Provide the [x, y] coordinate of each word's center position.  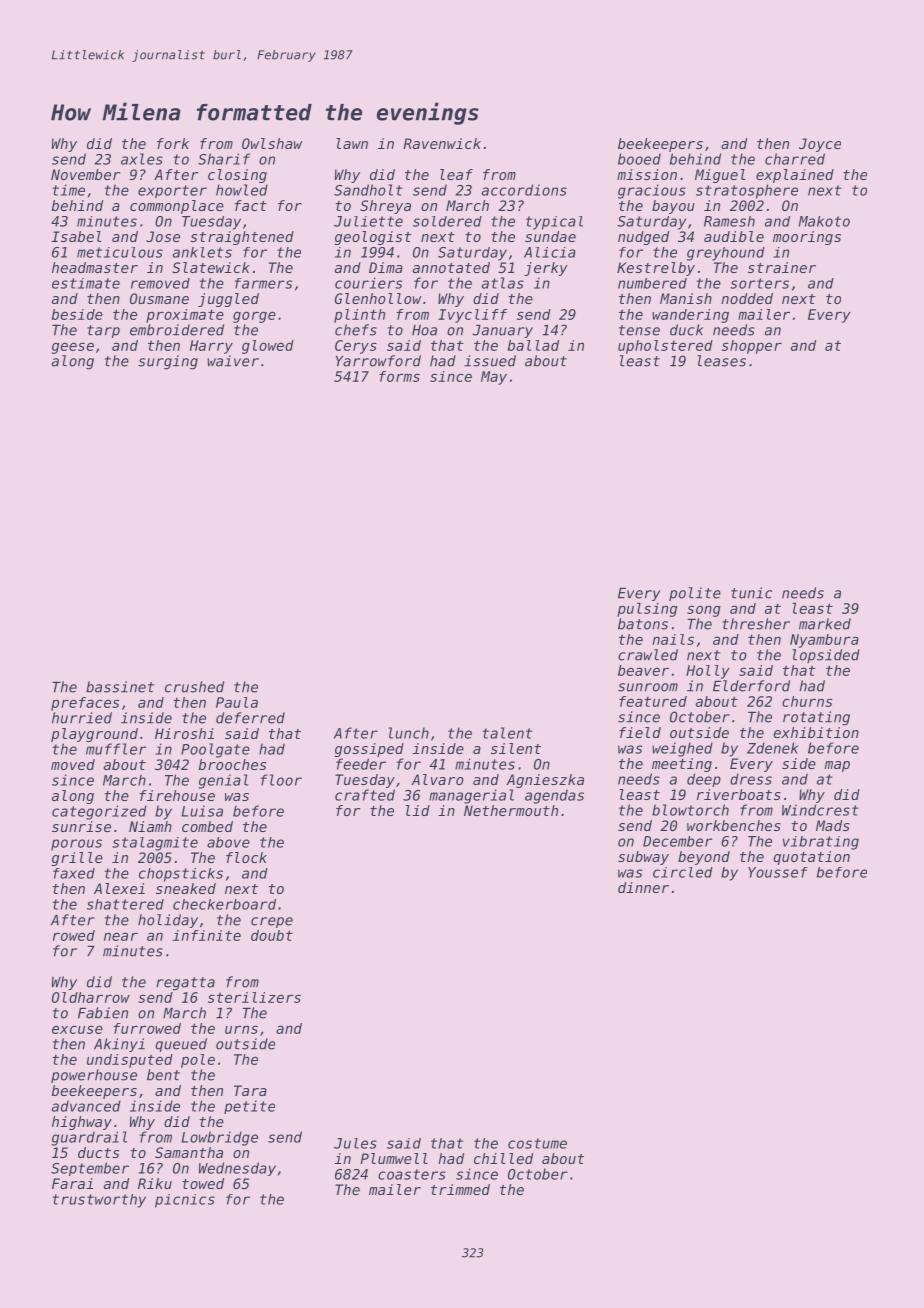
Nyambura [824, 641]
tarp [103, 331]
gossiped [369, 750]
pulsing [647, 609]
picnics [185, 1201]
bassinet [120, 687]
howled [242, 190]
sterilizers [254, 997]
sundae [550, 236]
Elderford [751, 686]
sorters [759, 283]
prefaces [85, 704]
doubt [272, 935]
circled [683, 872]
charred [795, 159]
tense [639, 330]
